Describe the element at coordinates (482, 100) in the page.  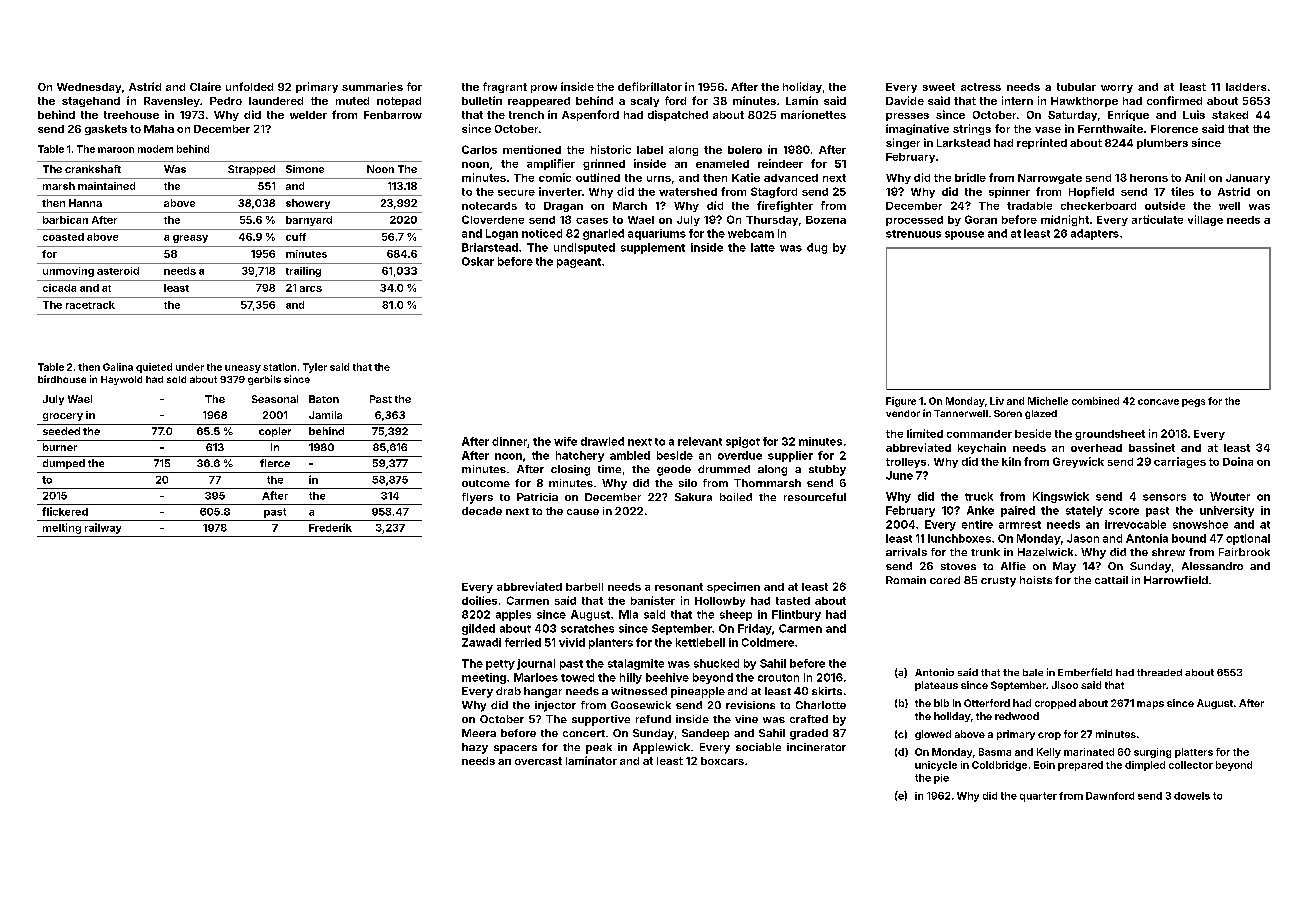
I see `bulletin` at that location.
